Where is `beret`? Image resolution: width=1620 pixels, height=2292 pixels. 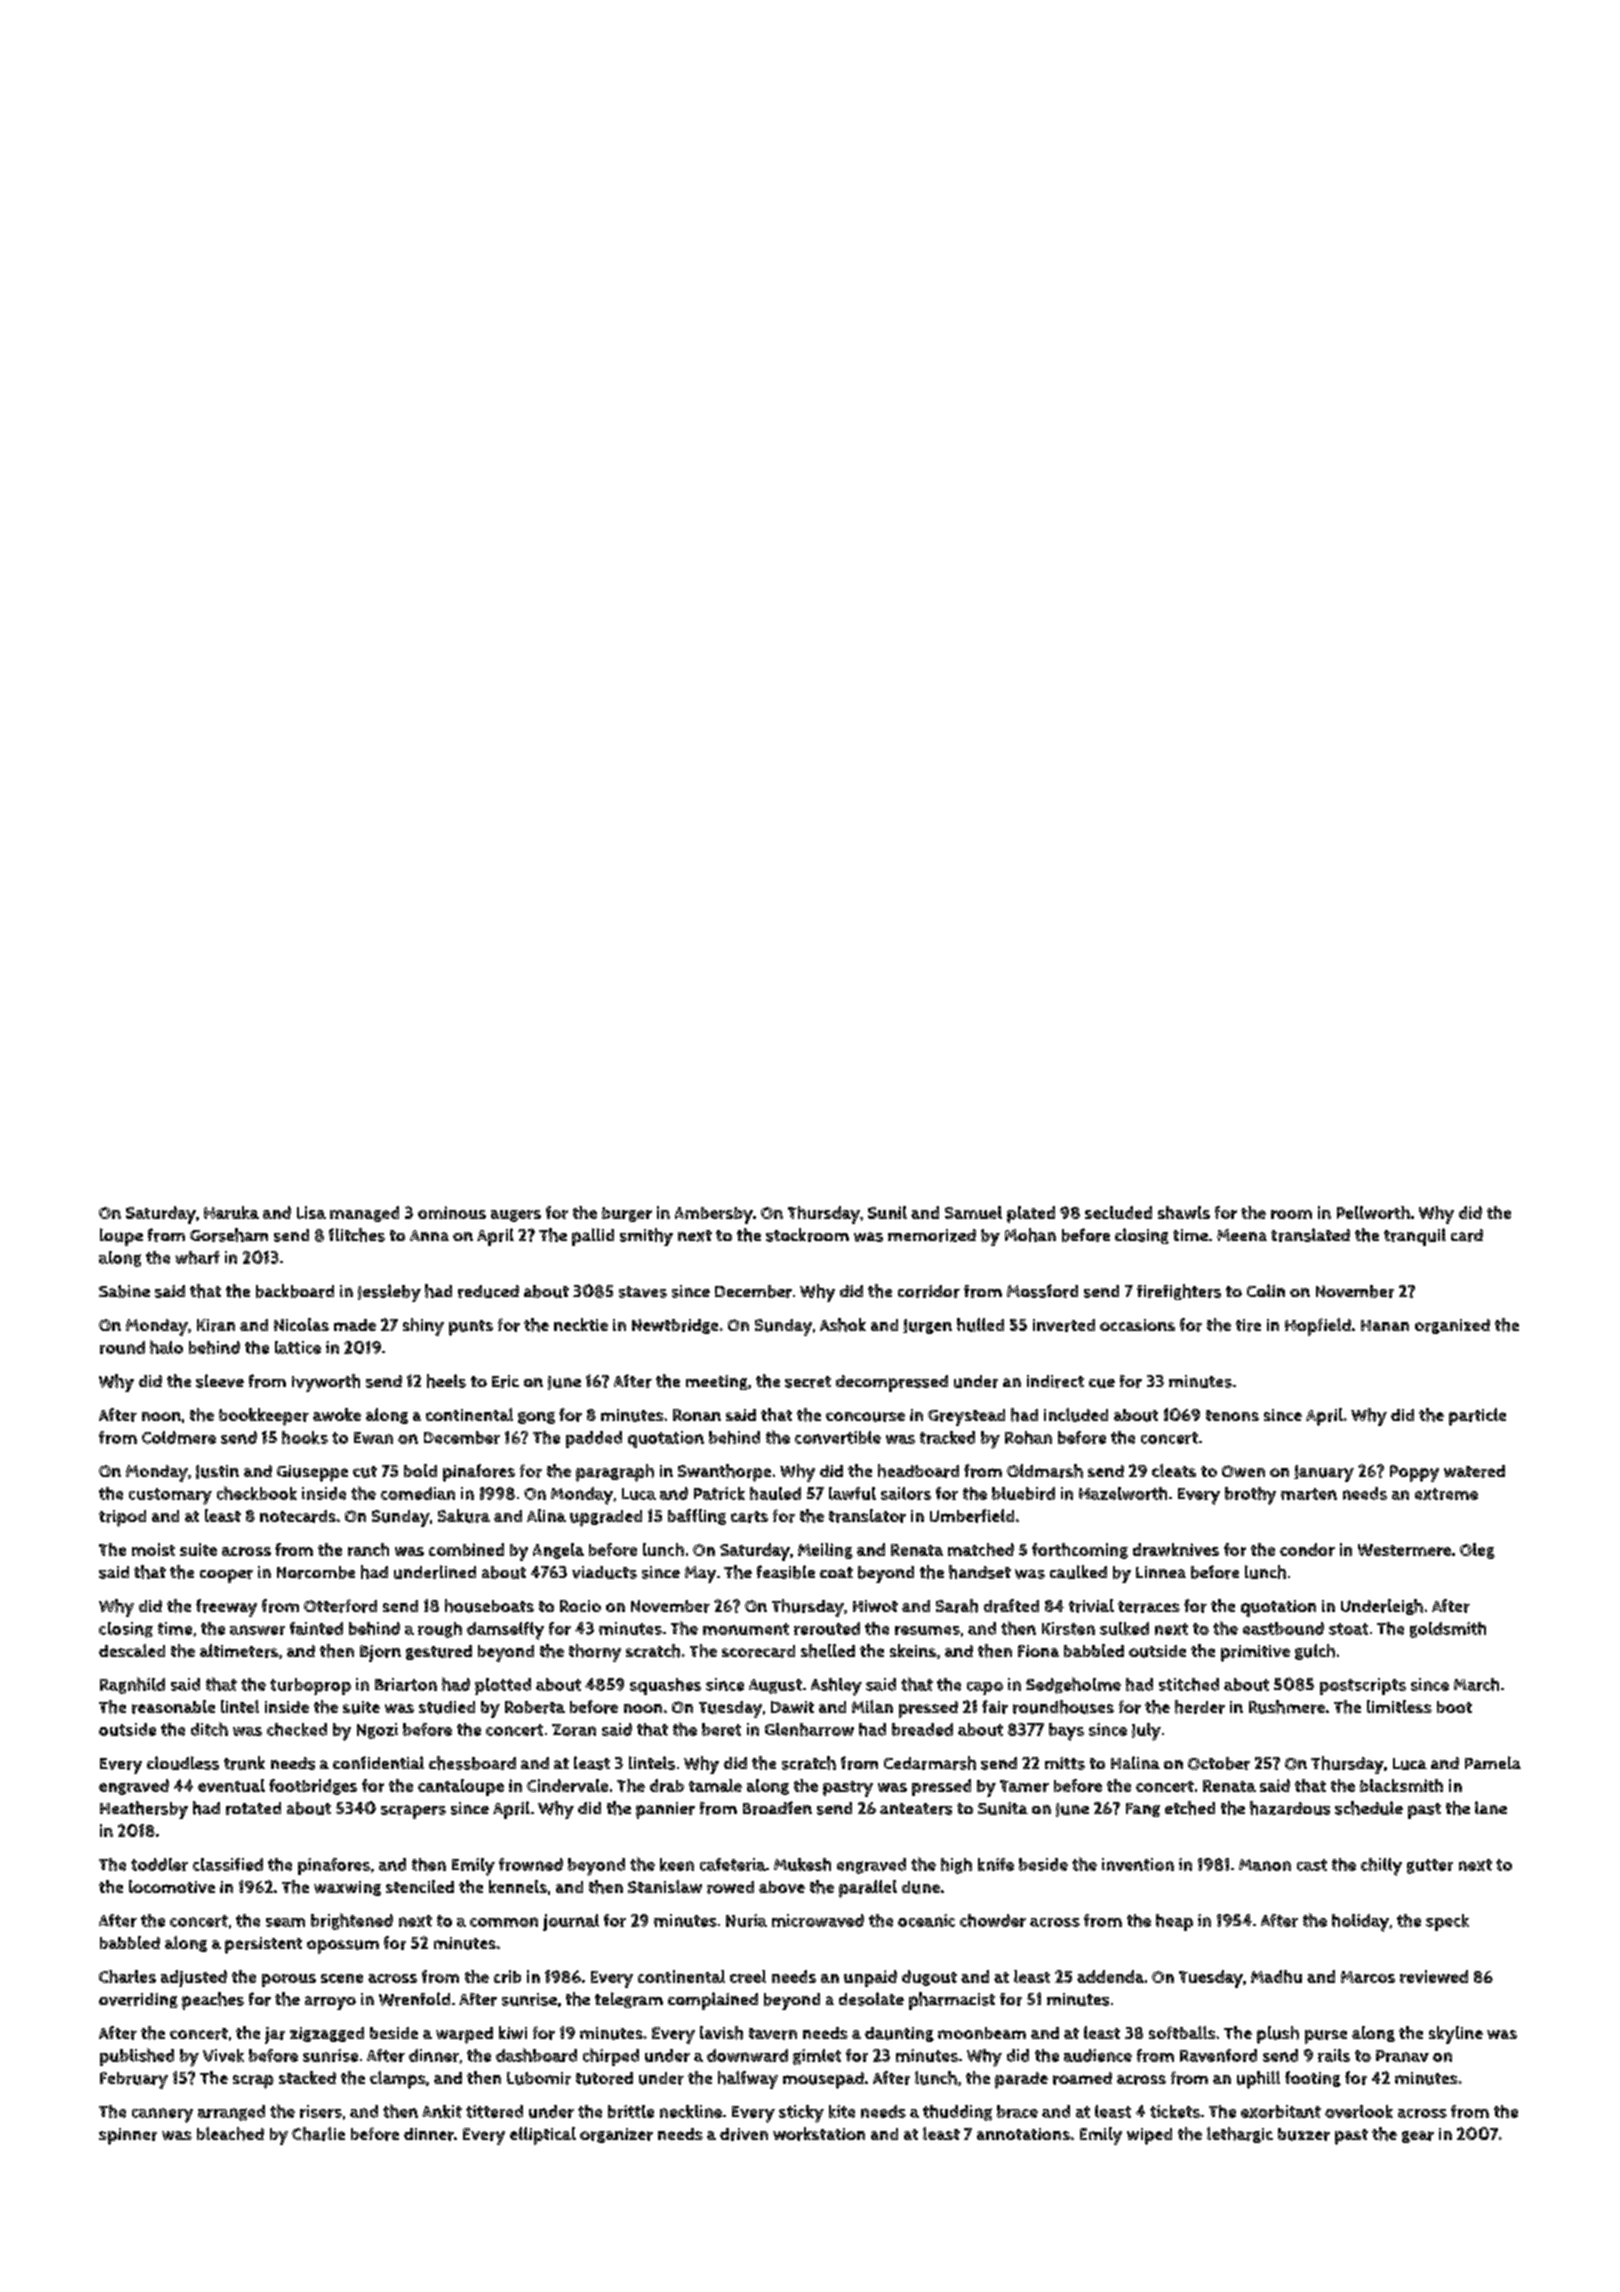 beret is located at coordinates (721, 1729).
